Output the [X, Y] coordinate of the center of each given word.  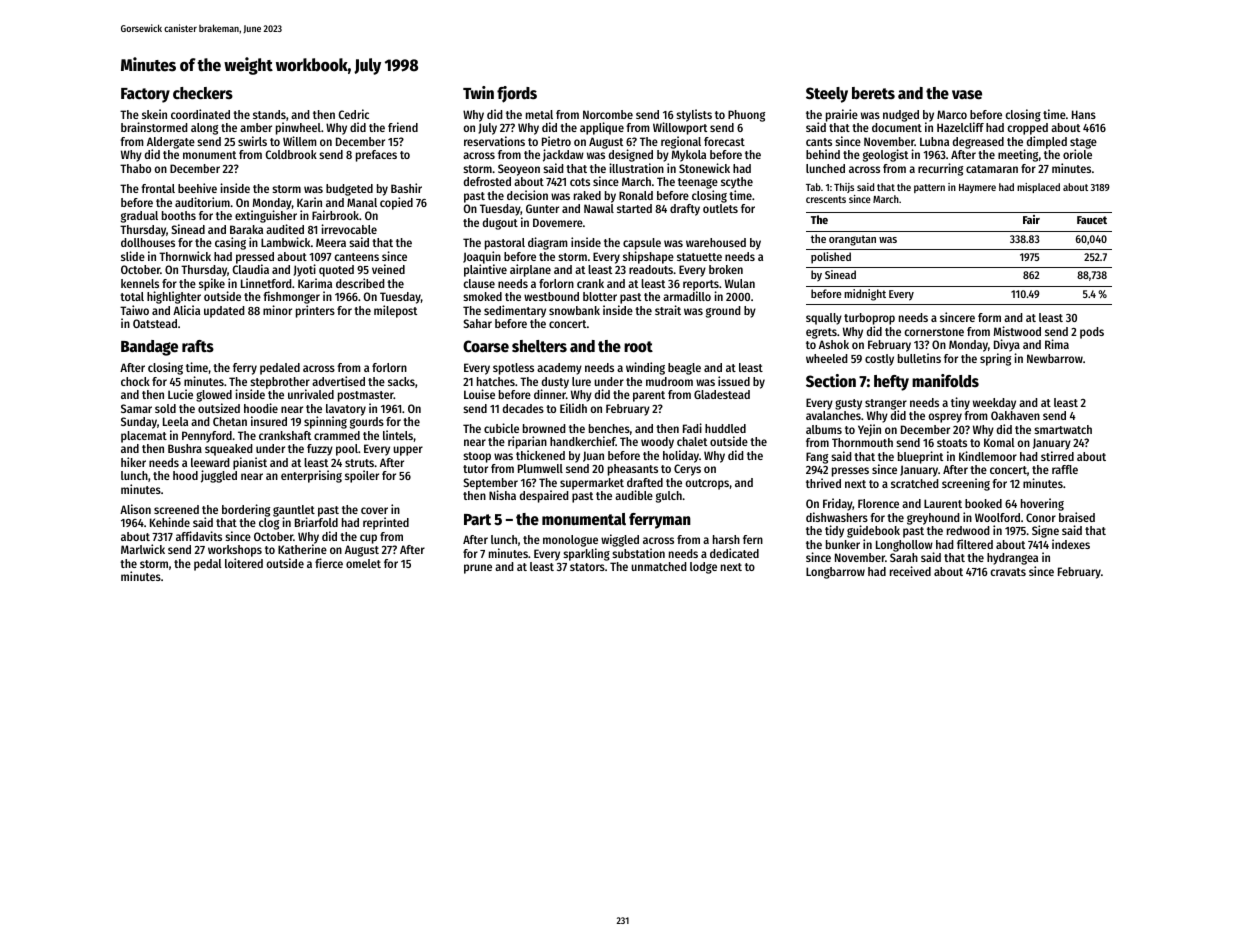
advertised [338, 381]
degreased [978, 143]
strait [668, 310]
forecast [724, 141]
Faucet [1092, 220]
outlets [720, 208]
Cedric [353, 114]
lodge [703, 568]
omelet [363, 563]
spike [212, 284]
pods [1092, 333]
